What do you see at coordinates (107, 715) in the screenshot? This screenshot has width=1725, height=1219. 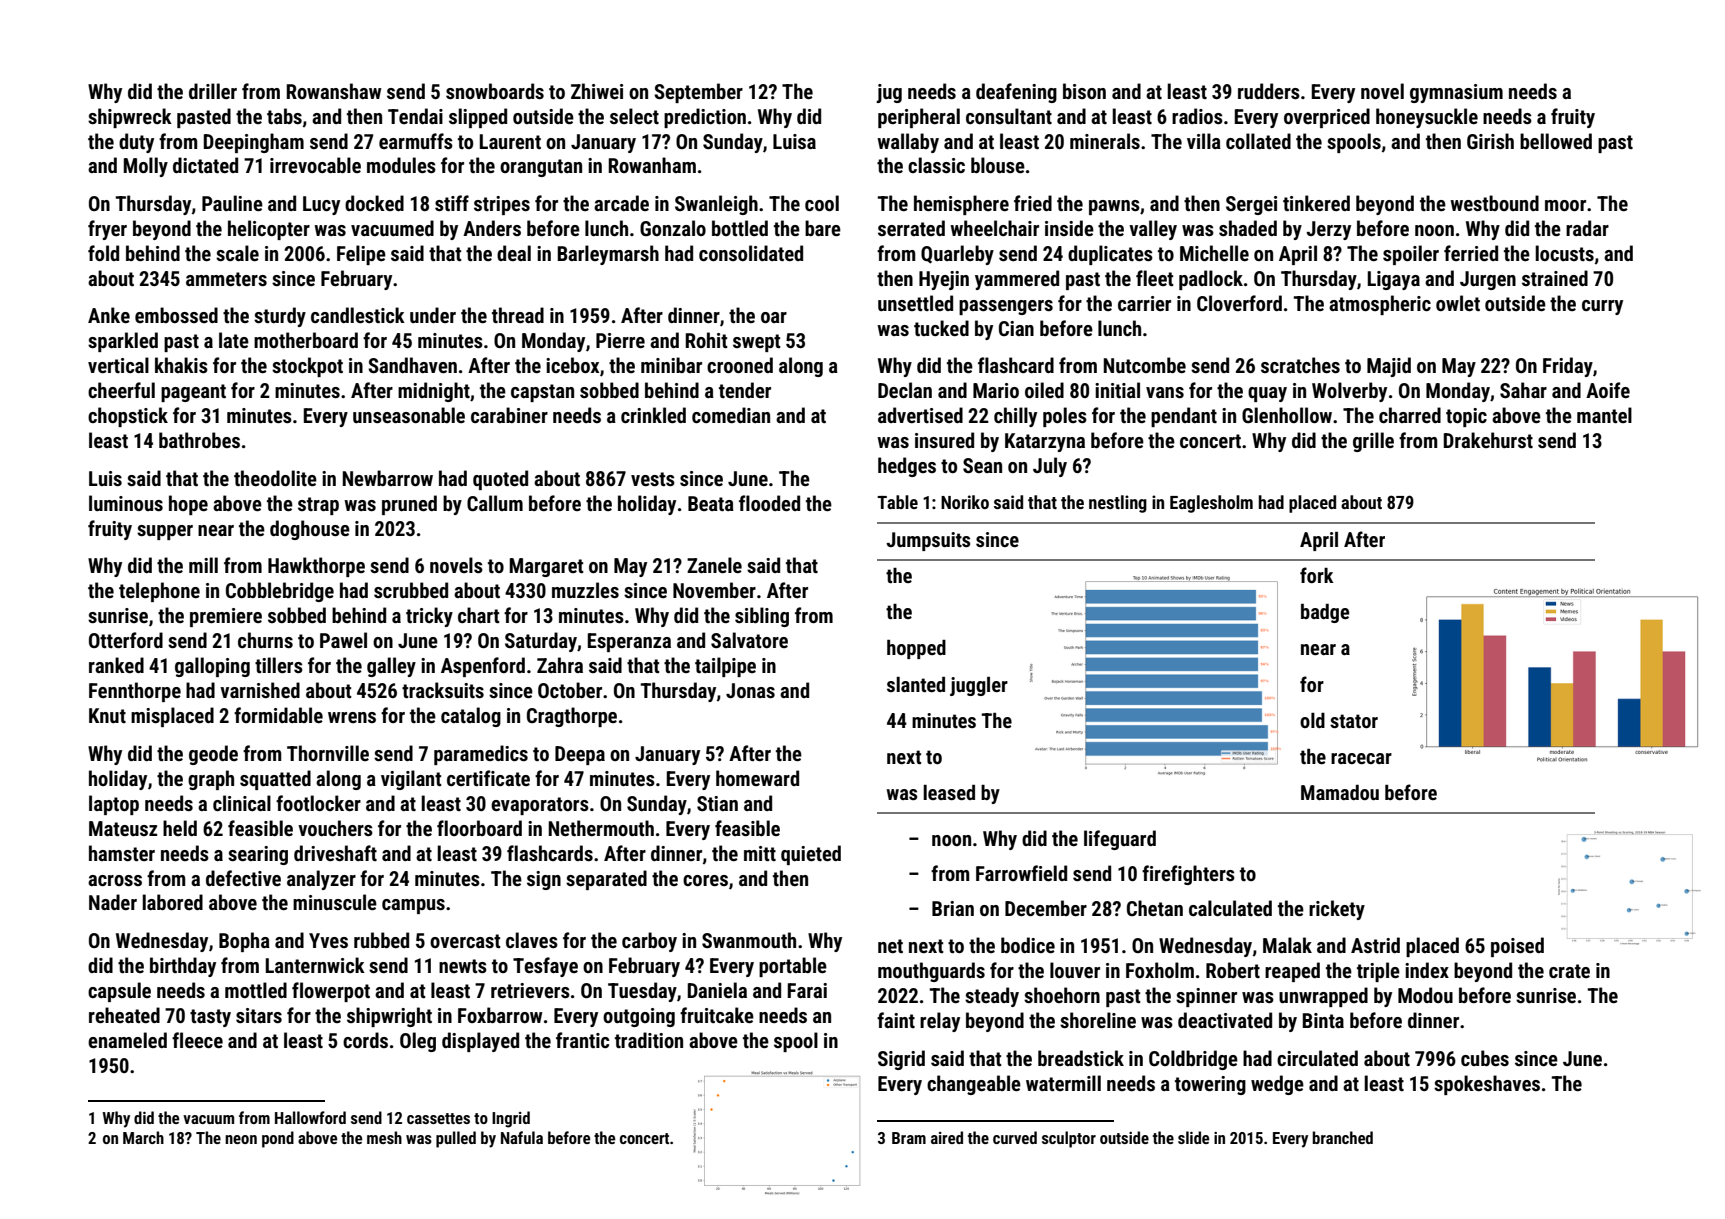 I see `Knut` at bounding box center [107, 715].
